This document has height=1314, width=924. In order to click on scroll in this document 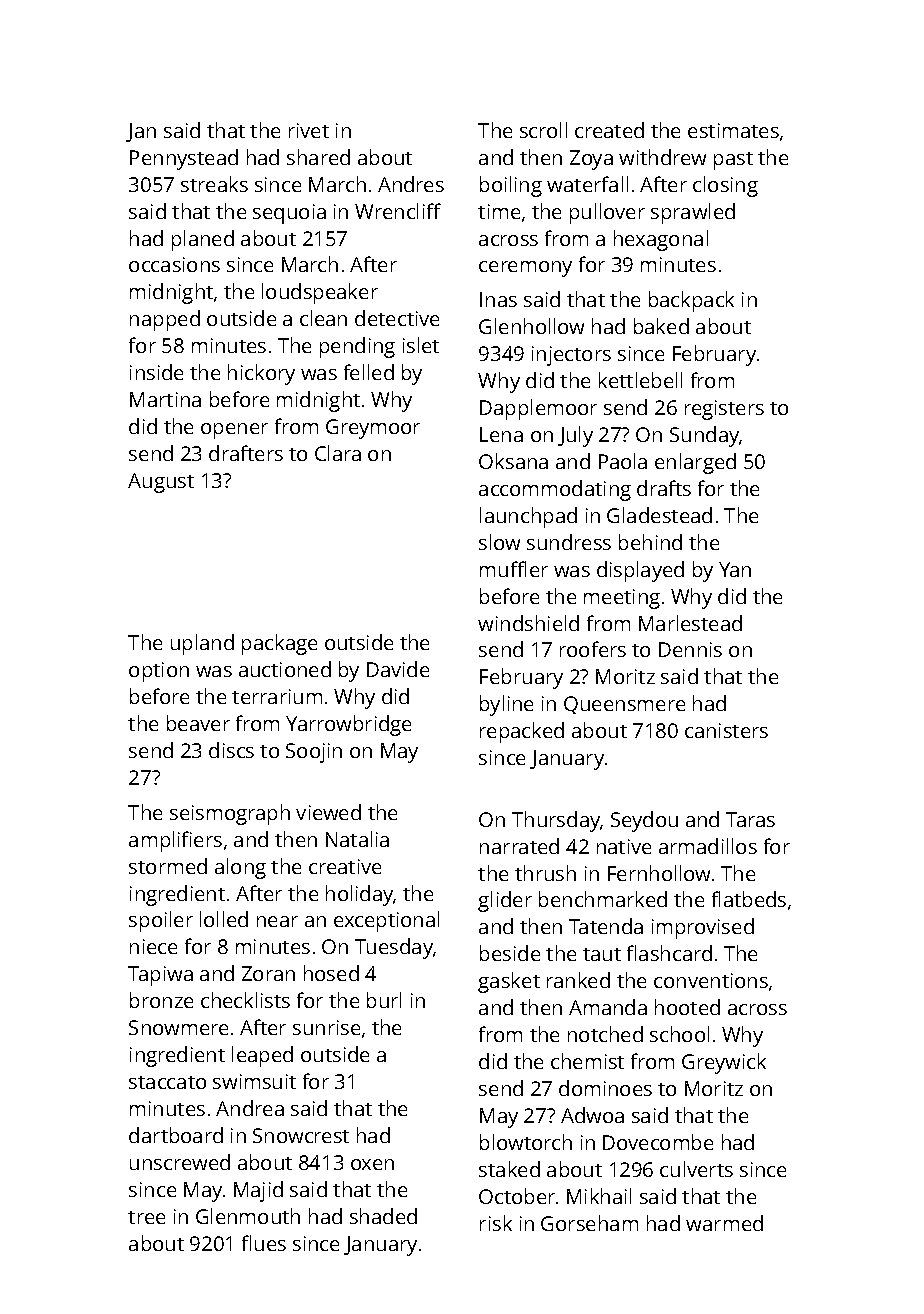, I will do `click(543, 130)`.
